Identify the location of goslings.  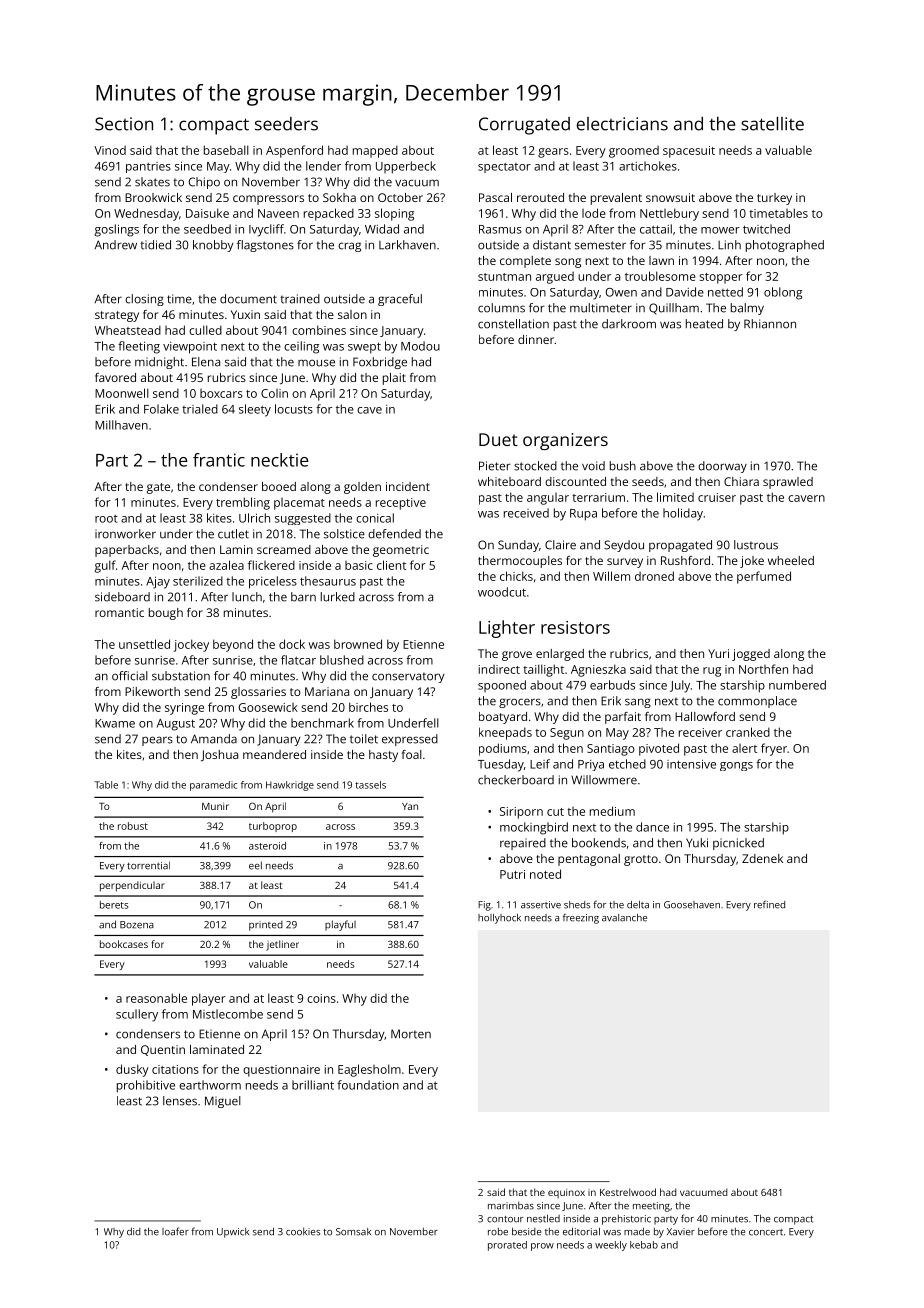
(116, 230).
